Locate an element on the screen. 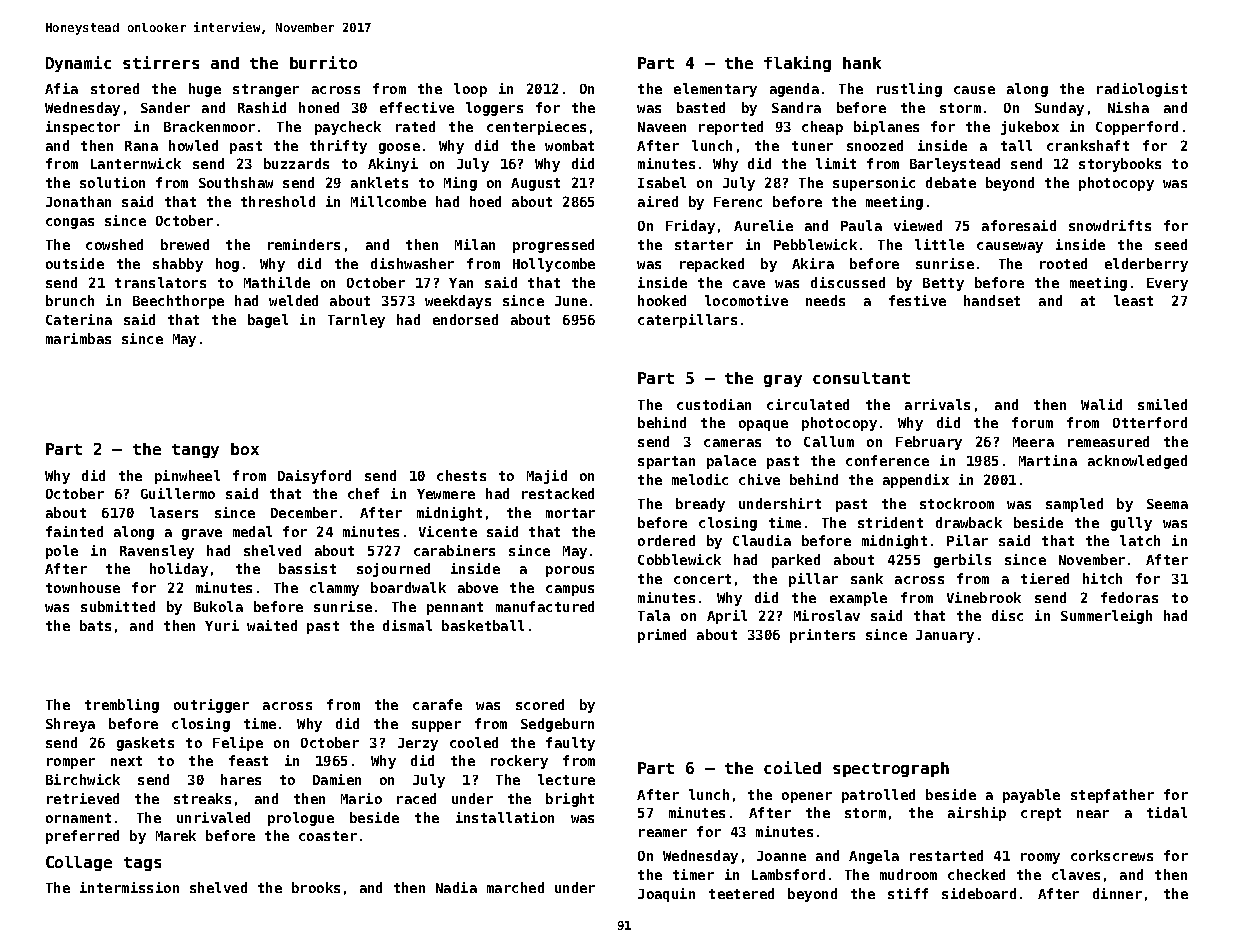 The width and height of the screenshot is (1233, 952). endorsed is located at coordinates (465, 319).
